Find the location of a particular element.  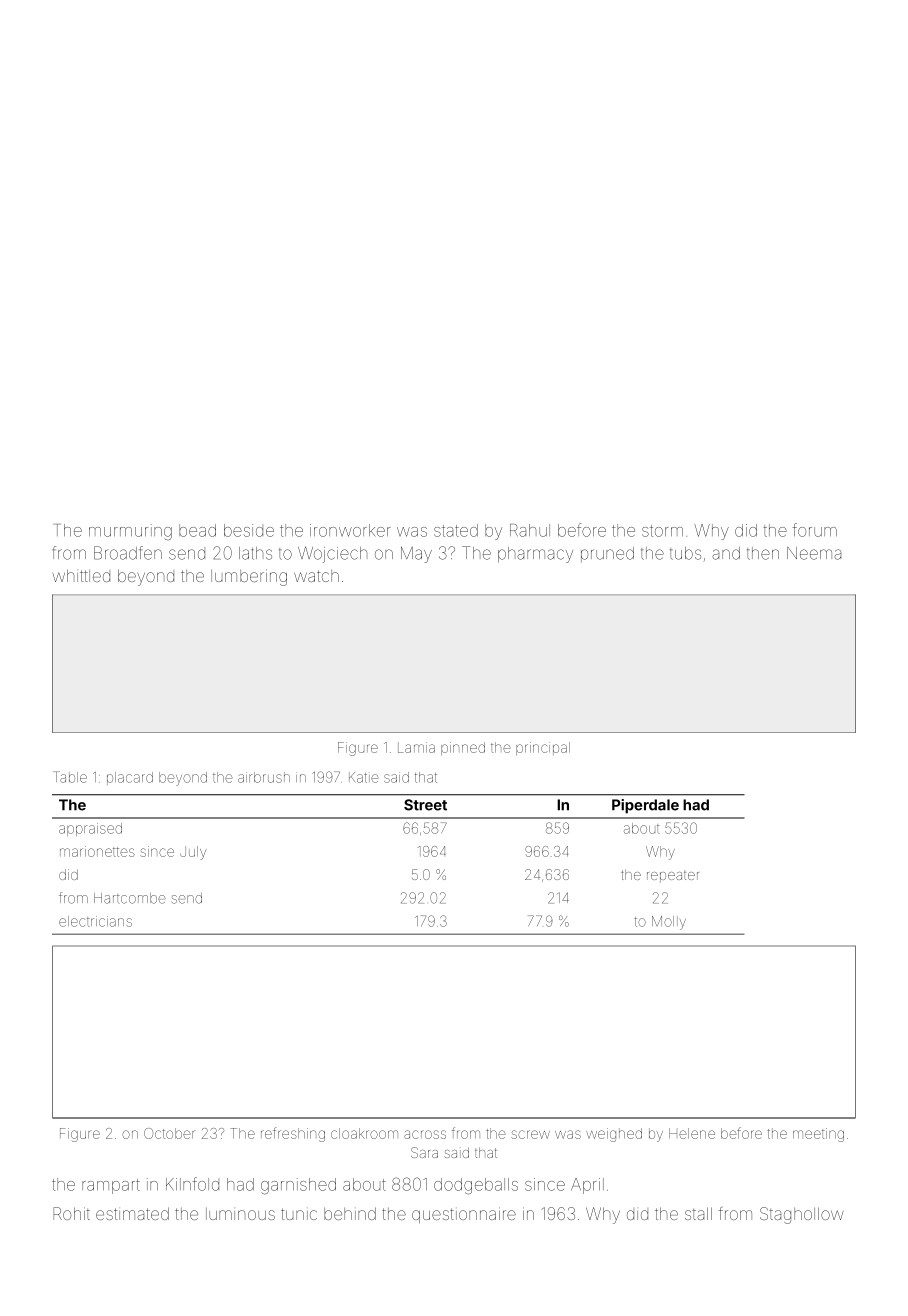

Table is located at coordinates (70, 777).
